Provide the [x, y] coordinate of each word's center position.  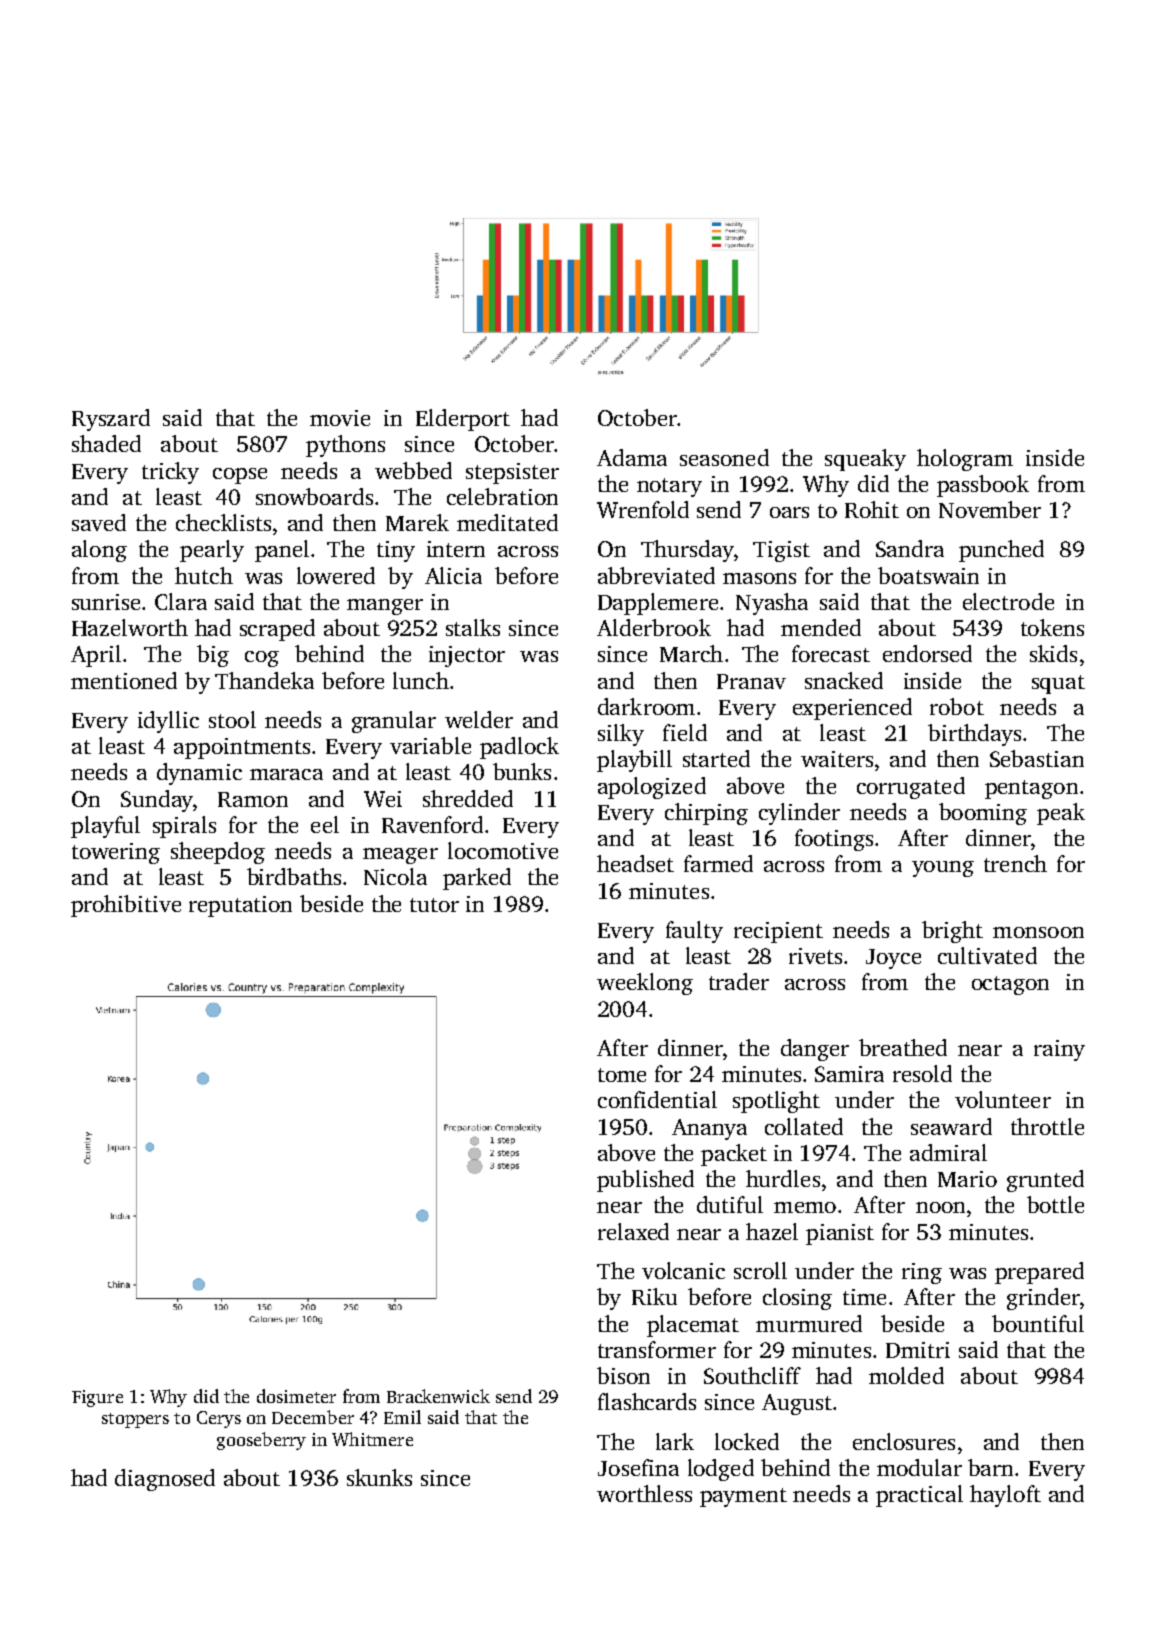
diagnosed [165, 1480]
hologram [965, 460]
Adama [632, 457]
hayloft [1005, 1496]
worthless [644, 1493]
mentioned [124, 680]
